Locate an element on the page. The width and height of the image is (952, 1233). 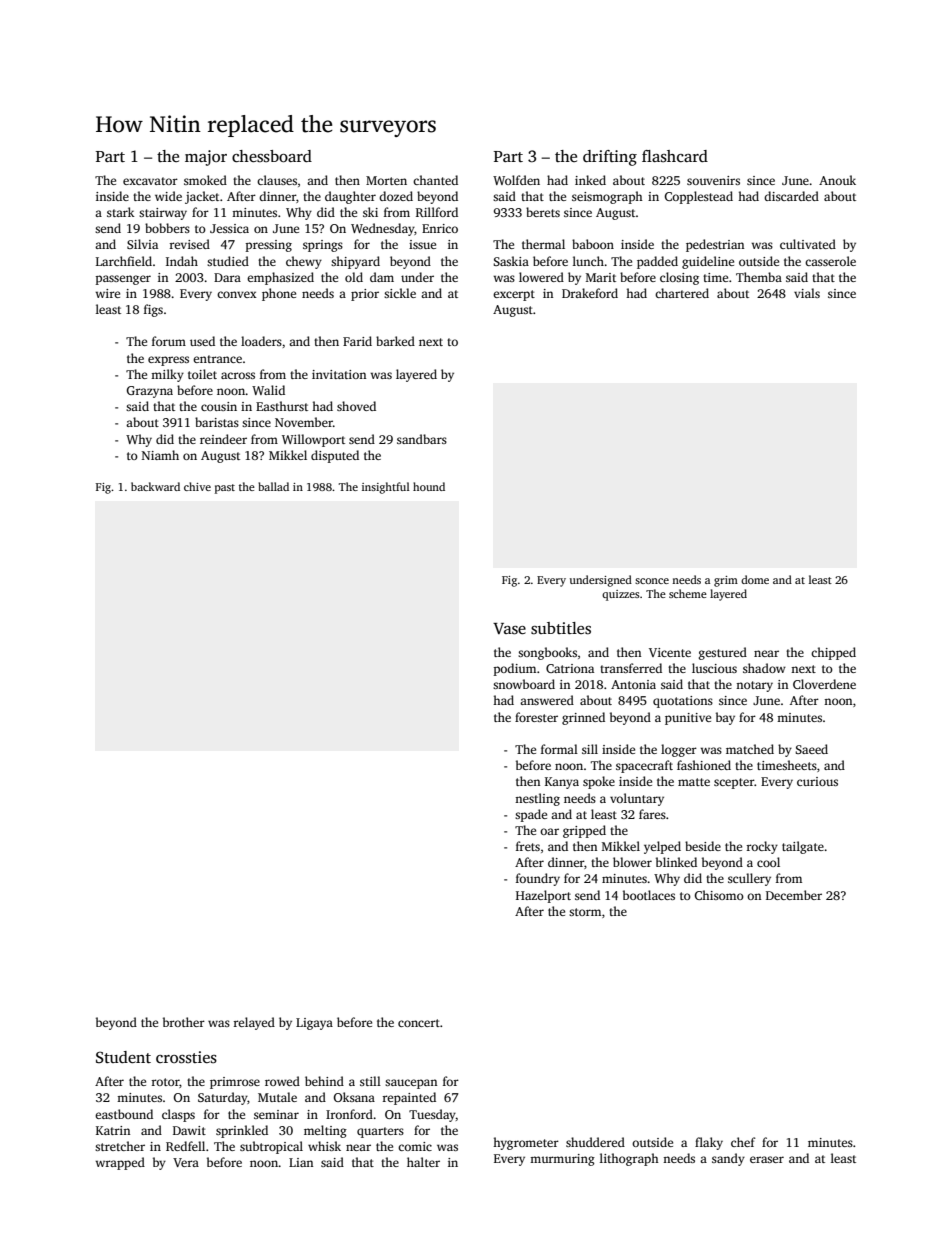
spade is located at coordinates (531, 815).
